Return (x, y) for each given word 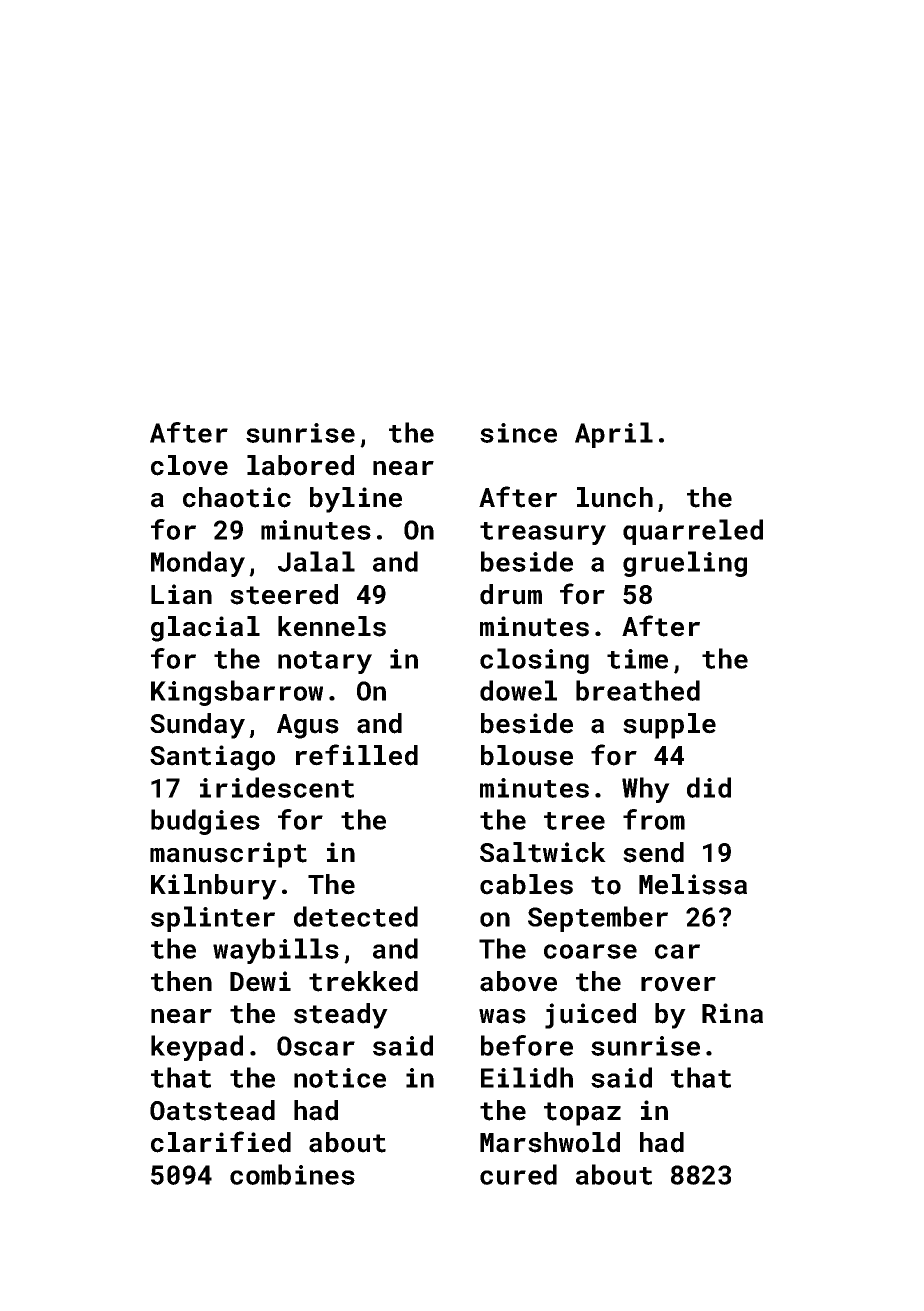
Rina (732, 1013)
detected (356, 916)
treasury (543, 533)
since (518, 433)
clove (189, 465)
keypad (197, 1048)
